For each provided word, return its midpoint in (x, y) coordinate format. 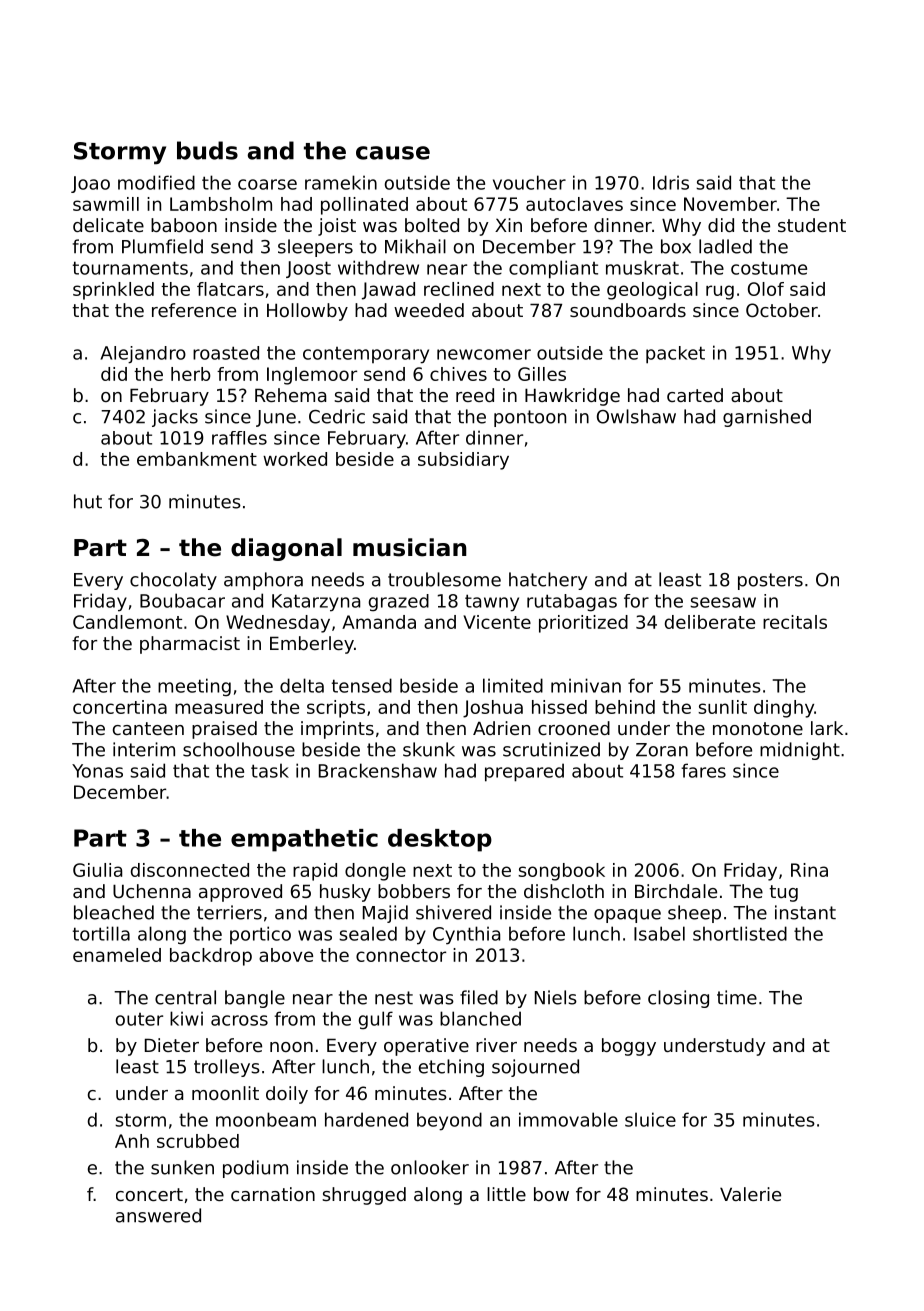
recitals (795, 622)
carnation (273, 1194)
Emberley (312, 645)
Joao (90, 184)
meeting (194, 687)
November (730, 204)
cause (393, 153)
